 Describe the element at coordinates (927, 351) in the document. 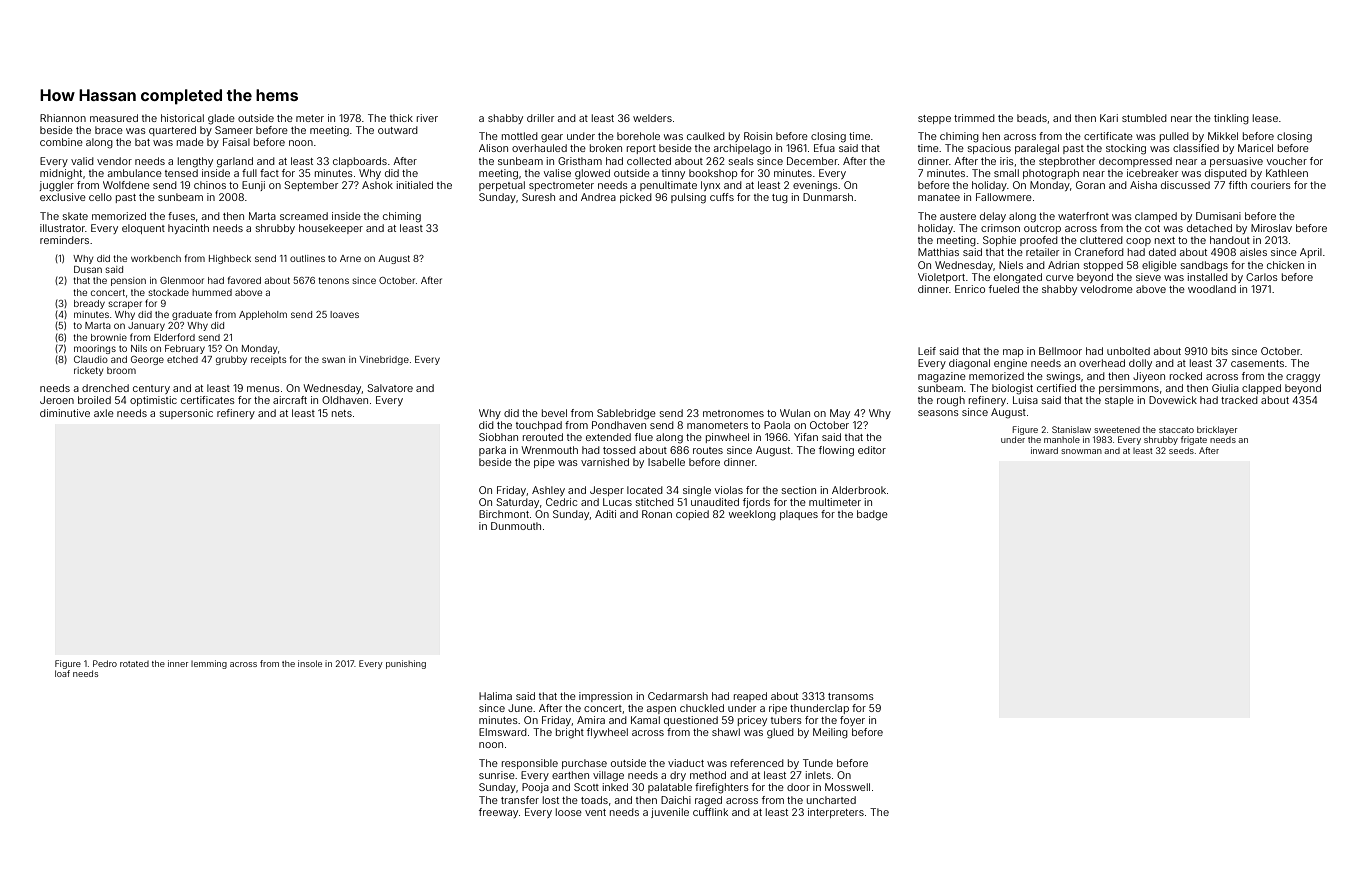

I see `Leif` at that location.
